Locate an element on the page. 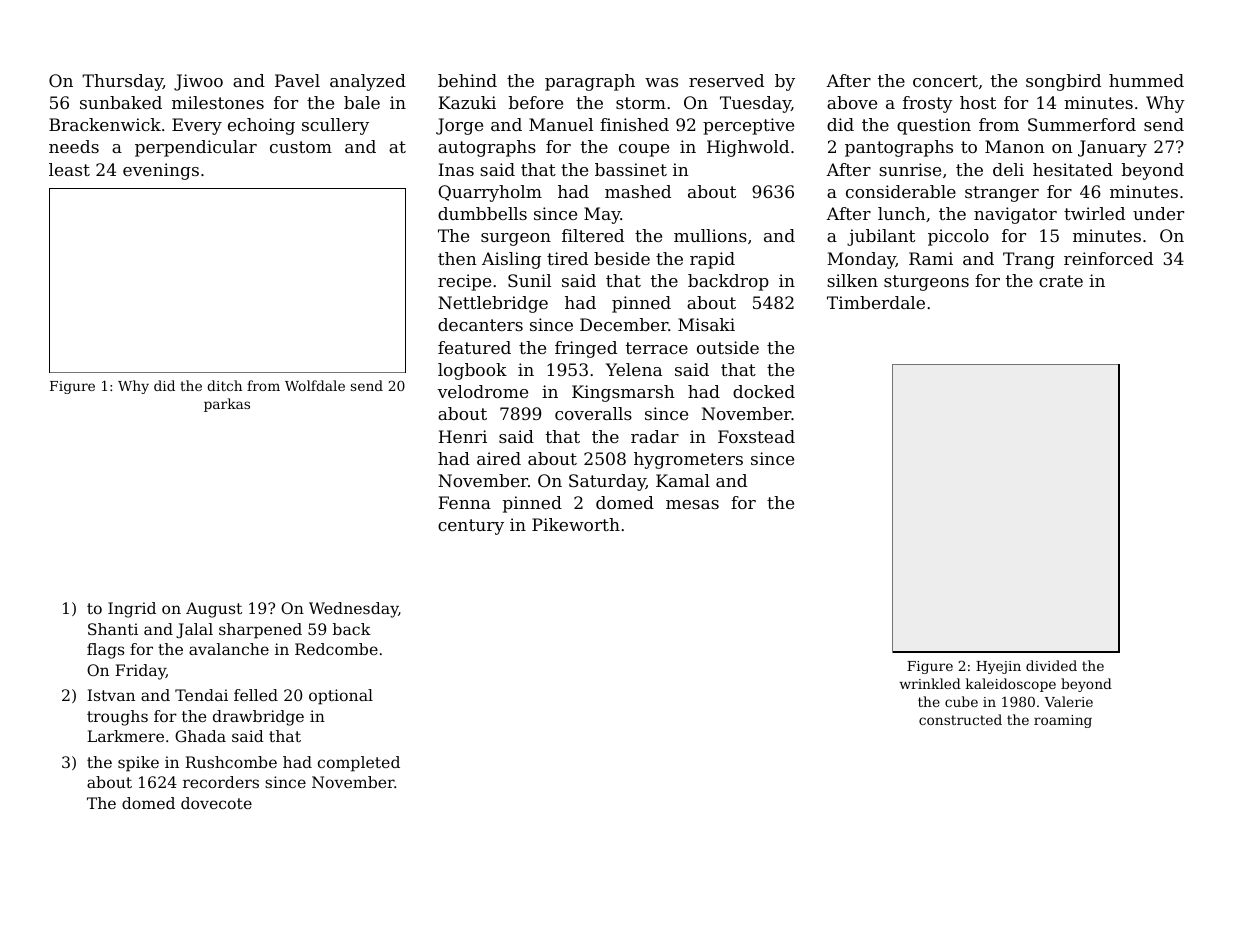 The height and width of the document is (952, 1233). January is located at coordinates (1112, 148).
